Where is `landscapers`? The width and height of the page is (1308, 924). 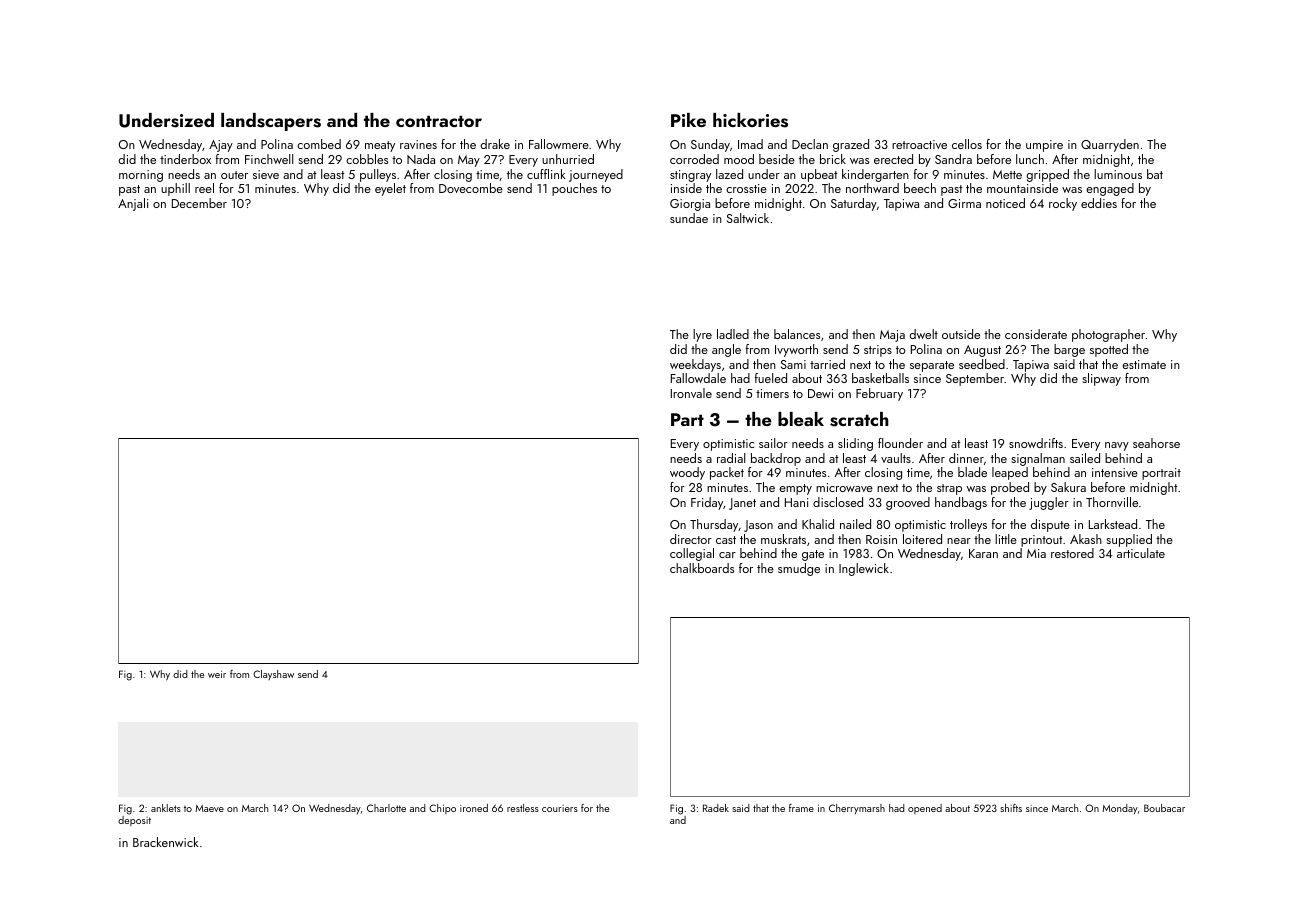
landscapers is located at coordinates (271, 122).
